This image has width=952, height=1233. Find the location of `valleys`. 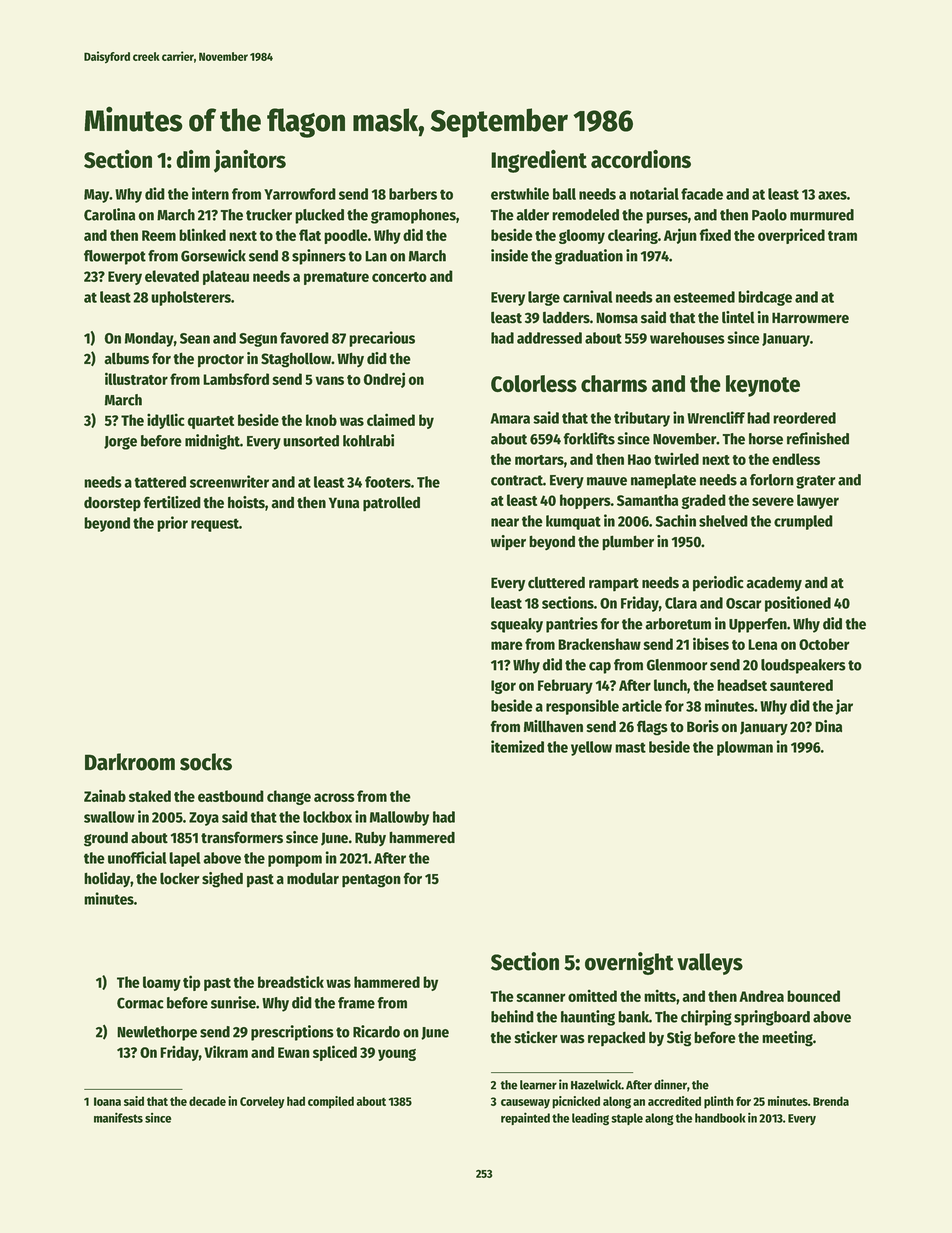

valleys is located at coordinates (710, 964).
